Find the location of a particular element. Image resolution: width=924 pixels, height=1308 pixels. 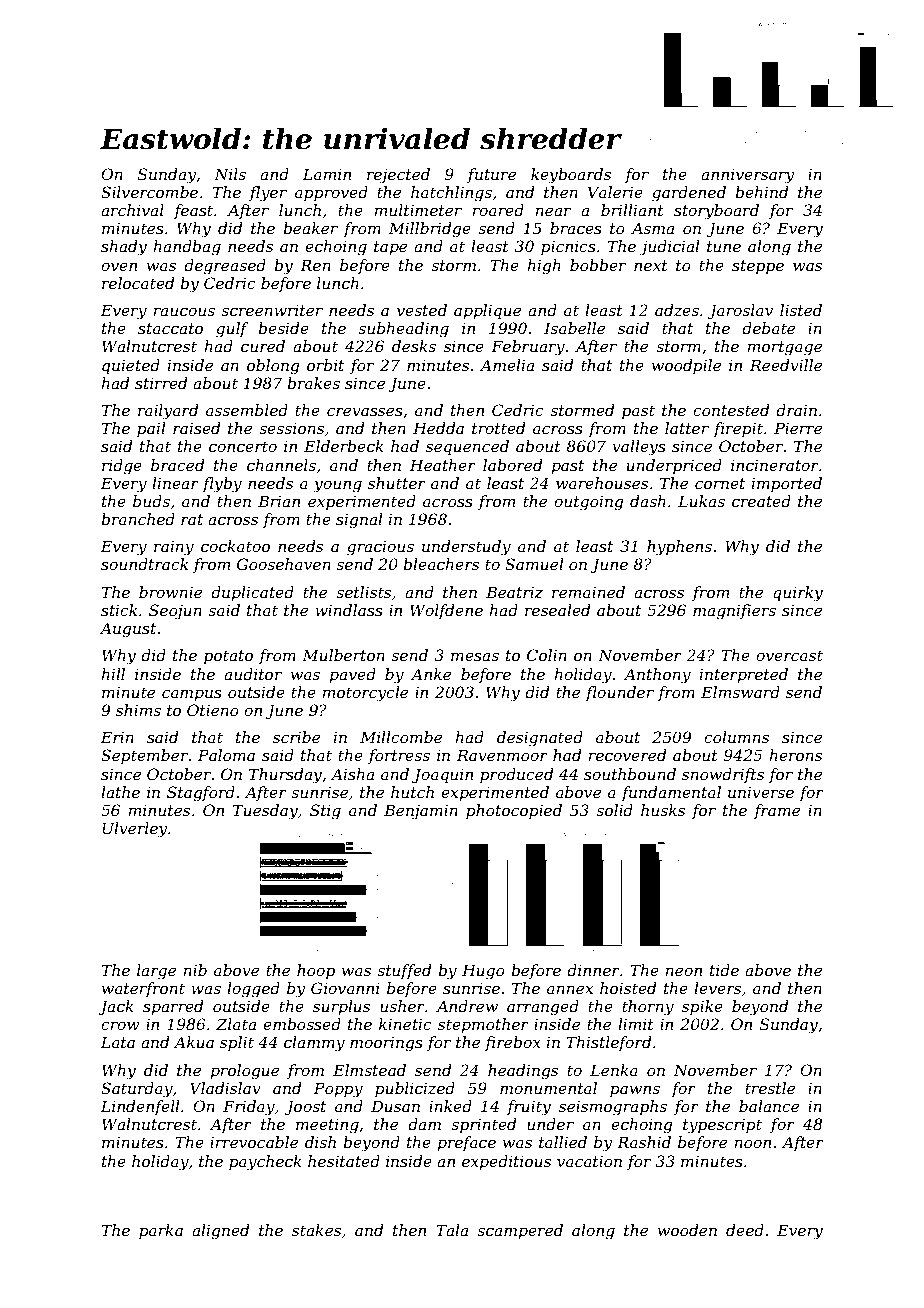

parka is located at coordinates (161, 1231).
